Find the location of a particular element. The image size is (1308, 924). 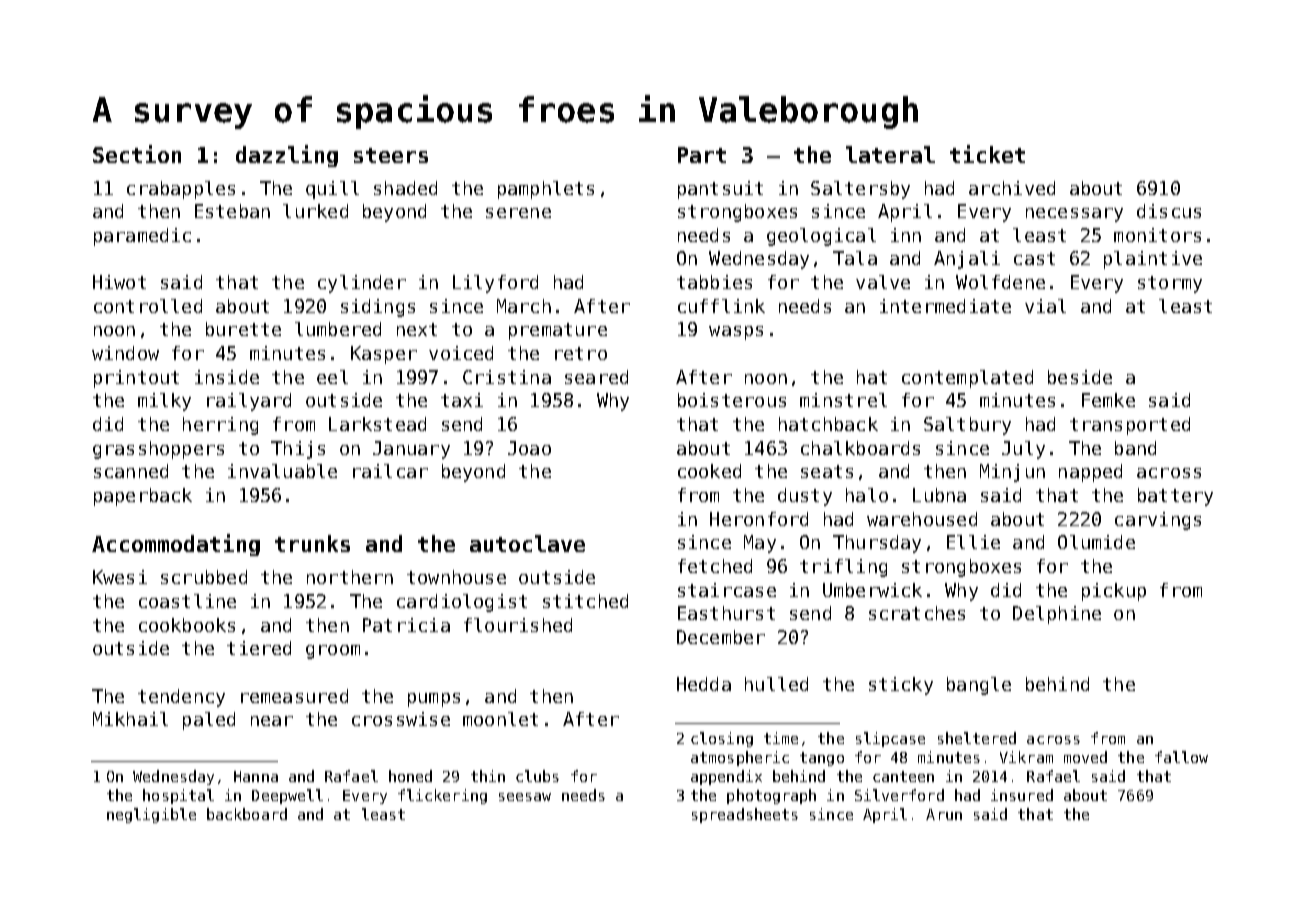

Kwesi is located at coordinates (120, 577).
